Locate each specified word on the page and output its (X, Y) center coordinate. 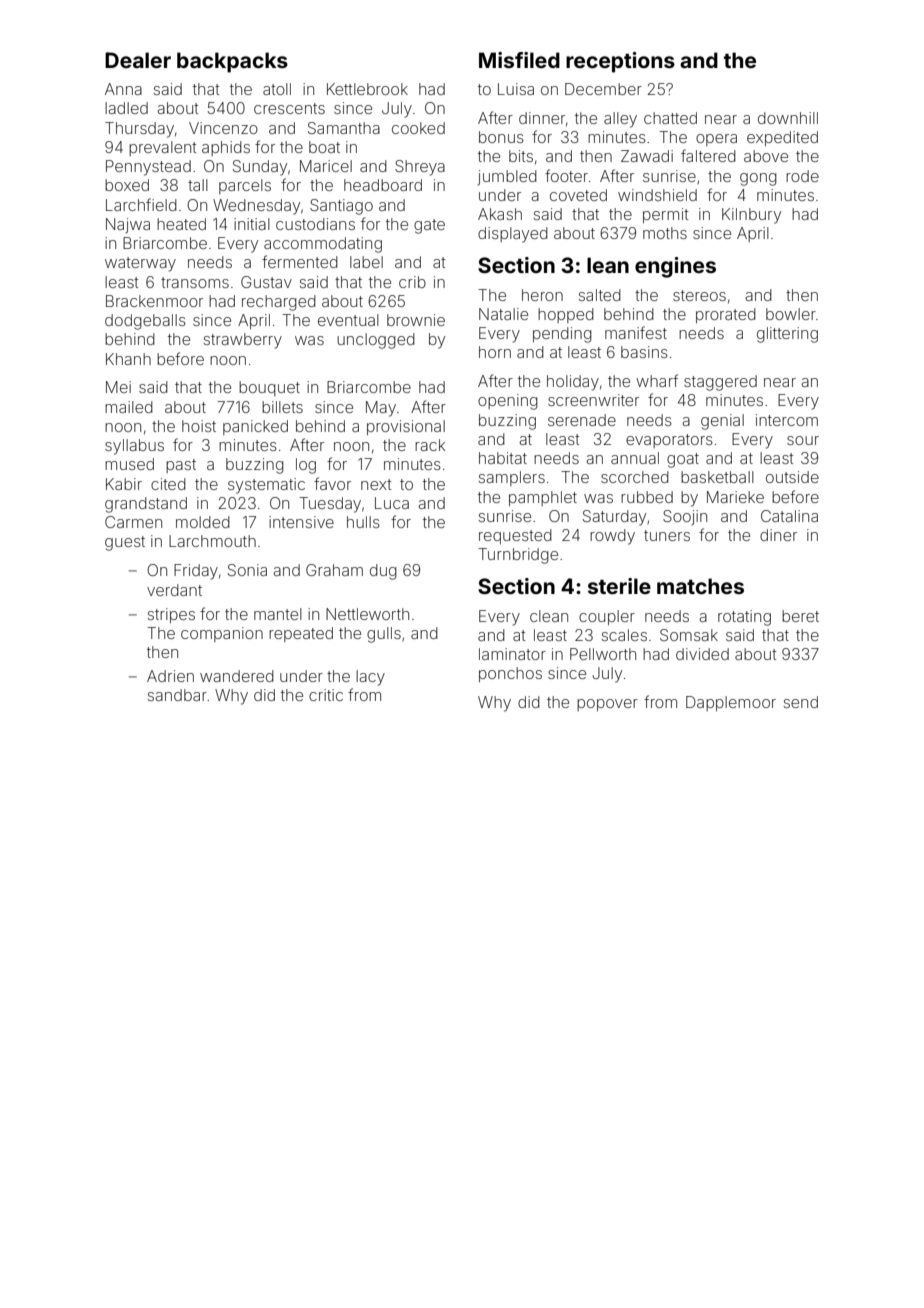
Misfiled (519, 60)
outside (792, 477)
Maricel (326, 166)
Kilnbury (751, 216)
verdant (174, 590)
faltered (708, 155)
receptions (620, 62)
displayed (513, 235)
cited (168, 484)
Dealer (138, 60)
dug (383, 572)
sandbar (177, 695)
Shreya (420, 168)
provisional (406, 427)
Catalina (789, 516)
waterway (140, 264)
